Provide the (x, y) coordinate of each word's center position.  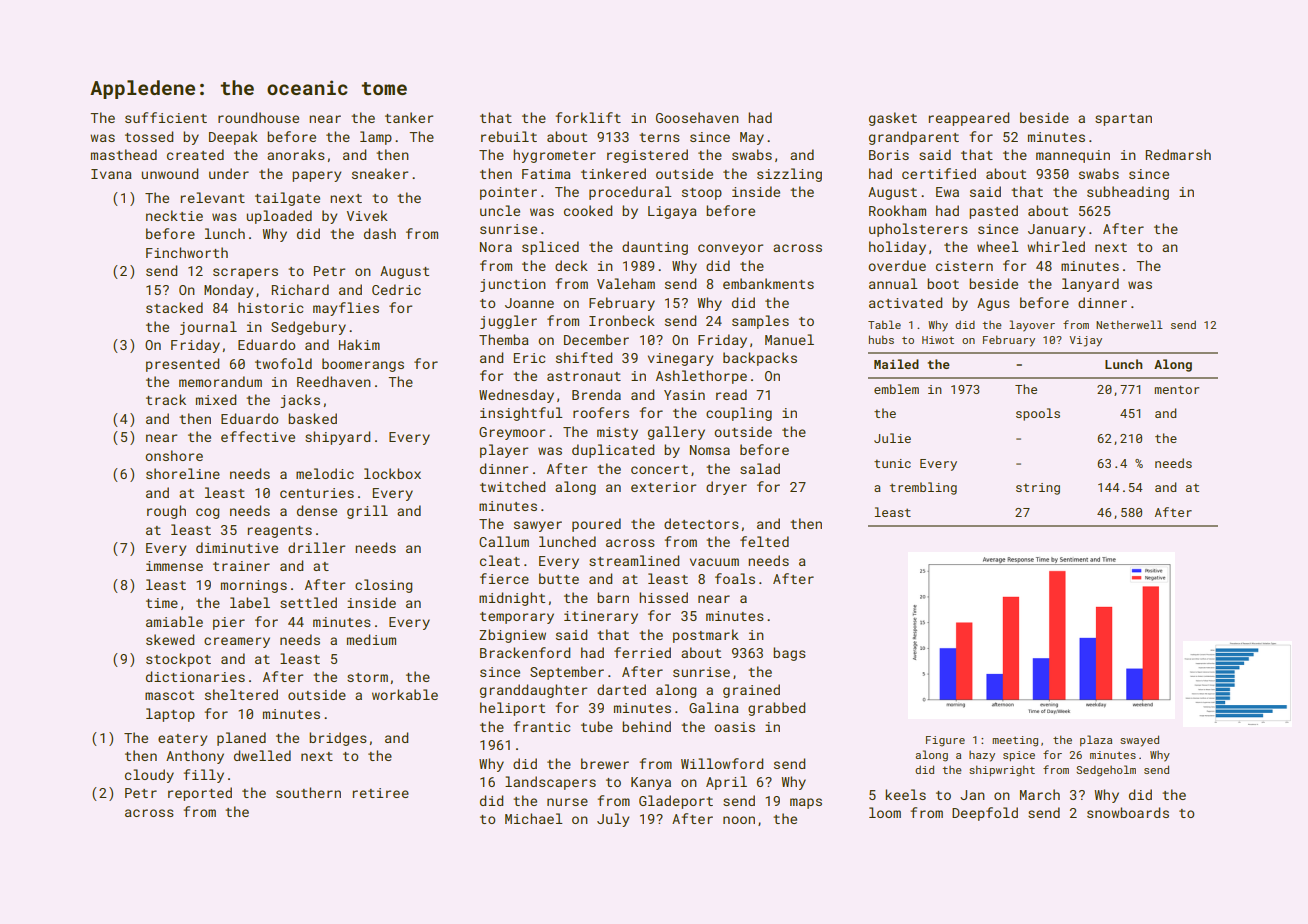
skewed (170, 639)
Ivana (111, 174)
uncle (500, 210)
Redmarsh (1178, 154)
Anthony (195, 757)
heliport (512, 709)
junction (513, 285)
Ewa (947, 192)
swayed (1139, 741)
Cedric (396, 289)
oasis (734, 727)
